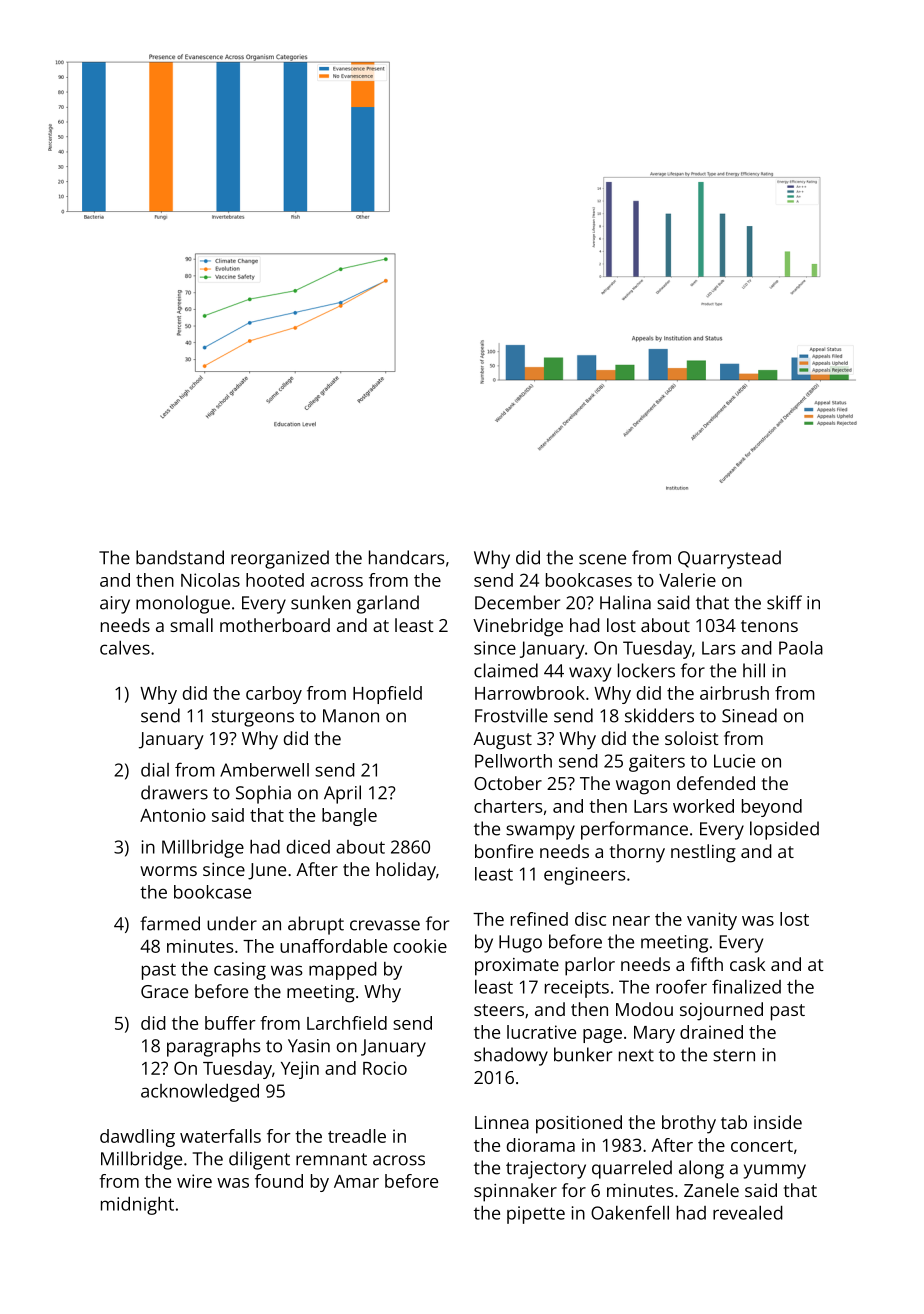 The image size is (924, 1314). What do you see at coordinates (513, 761) in the document?
I see `Pellworth` at bounding box center [513, 761].
